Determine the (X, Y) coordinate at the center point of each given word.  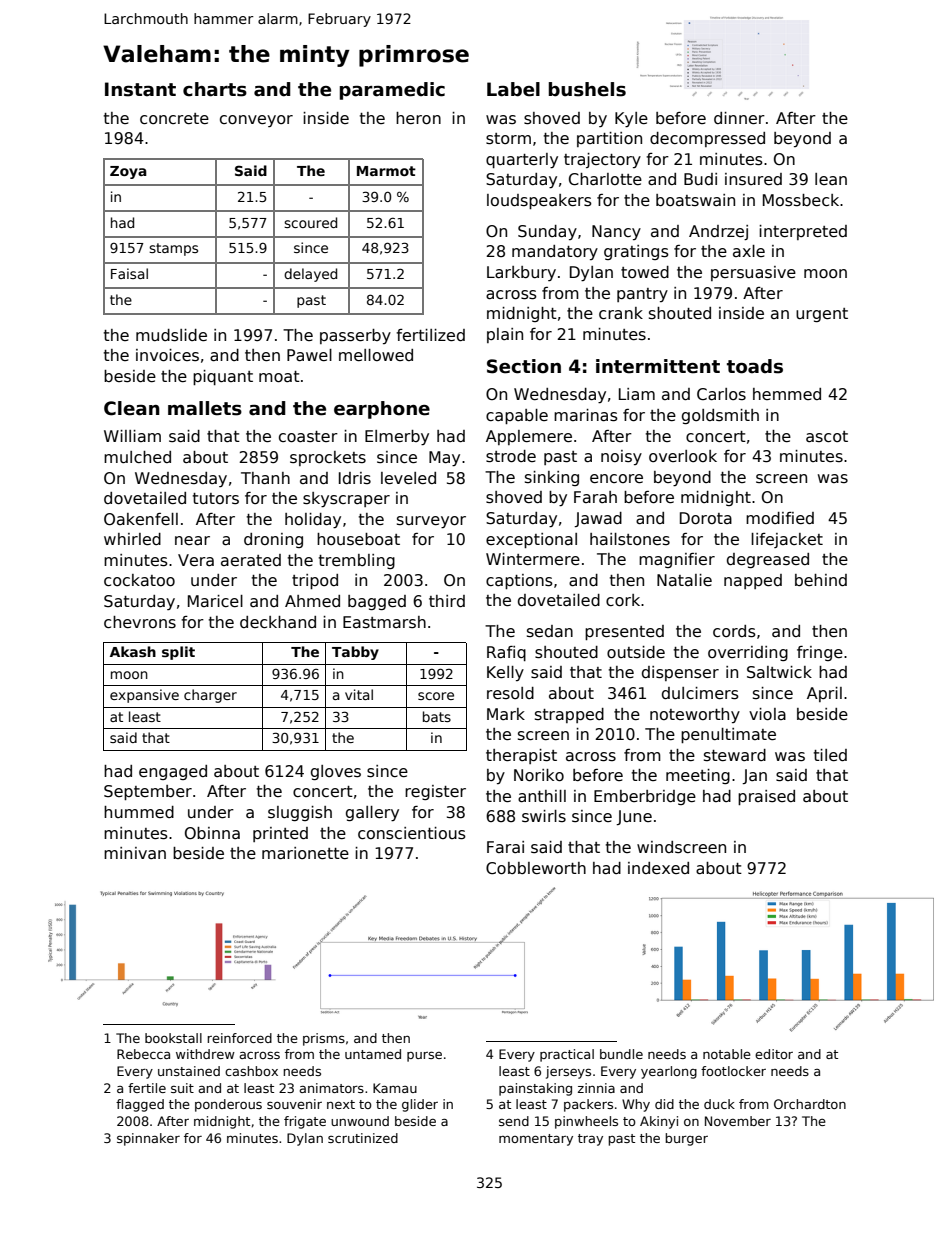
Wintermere (533, 559)
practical (567, 1055)
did (664, 1104)
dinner (739, 118)
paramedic (392, 91)
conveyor (256, 121)
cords (734, 631)
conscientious (412, 833)
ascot (827, 436)
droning (273, 540)
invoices (167, 355)
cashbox (251, 1071)
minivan (135, 853)
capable (517, 416)
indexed (658, 868)
